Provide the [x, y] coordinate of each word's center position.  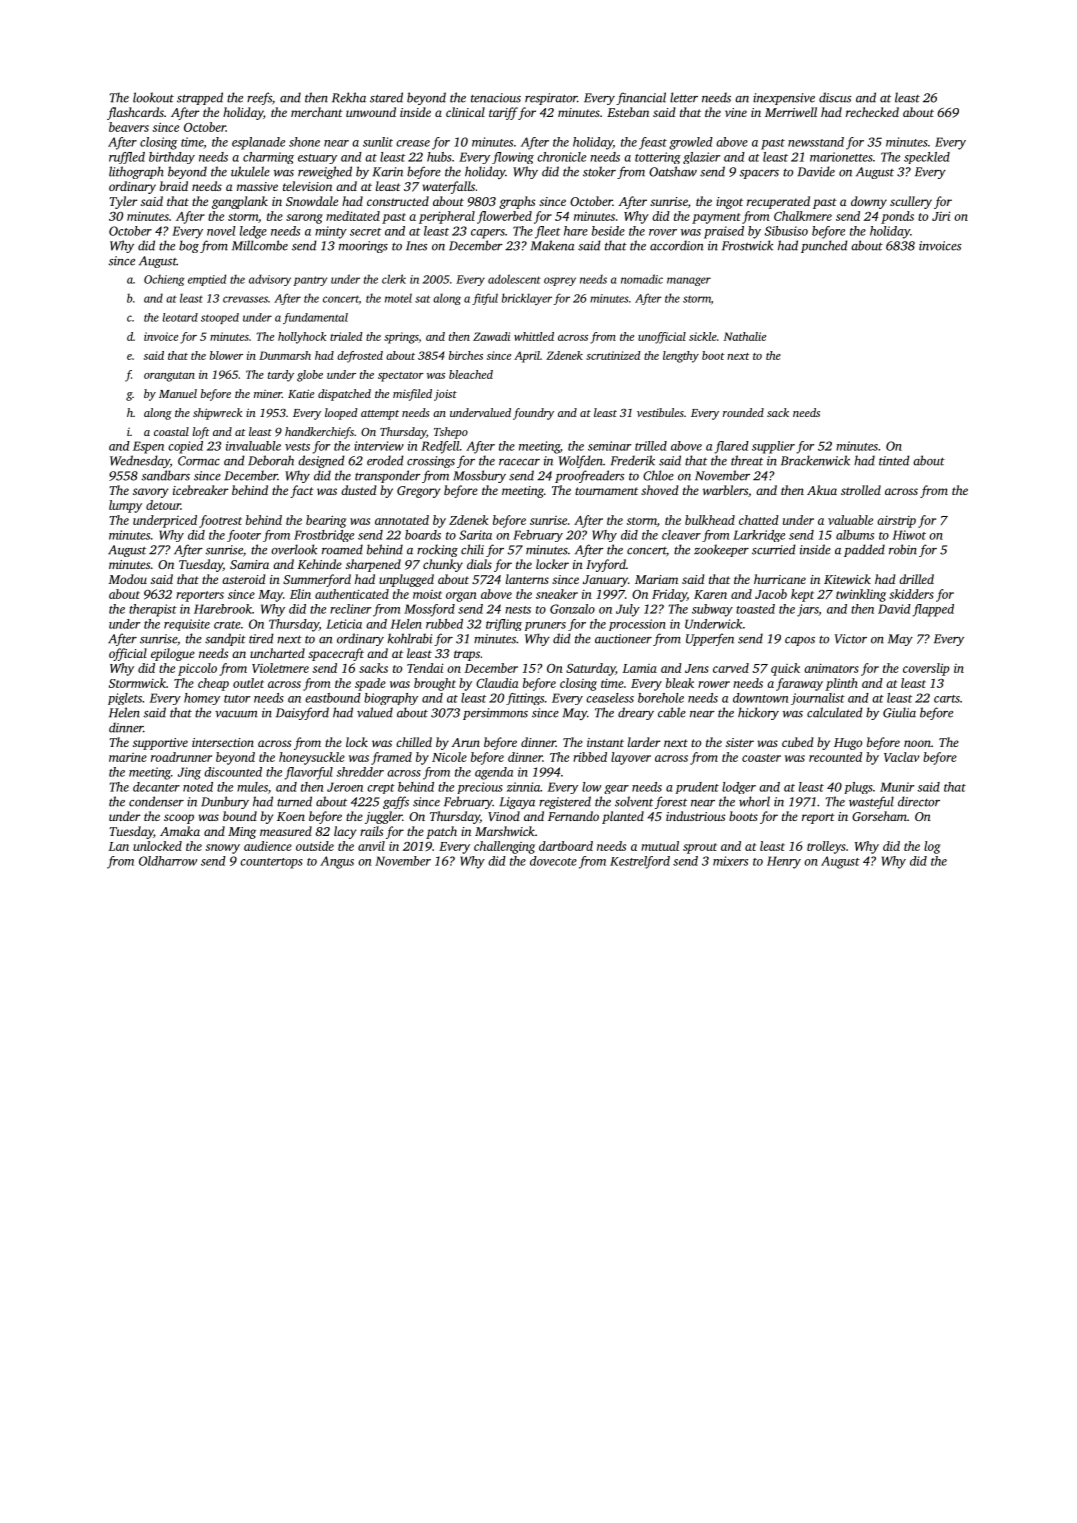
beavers [129, 127]
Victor [851, 639]
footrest [220, 521]
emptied [207, 280]
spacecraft [336, 654]
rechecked [872, 112]
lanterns [527, 579]
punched [824, 246]
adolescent [514, 279]
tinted [894, 460]
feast [653, 143]
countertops [271, 863]
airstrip [896, 522]
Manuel [178, 393]
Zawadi [491, 336]
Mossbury [479, 476]
